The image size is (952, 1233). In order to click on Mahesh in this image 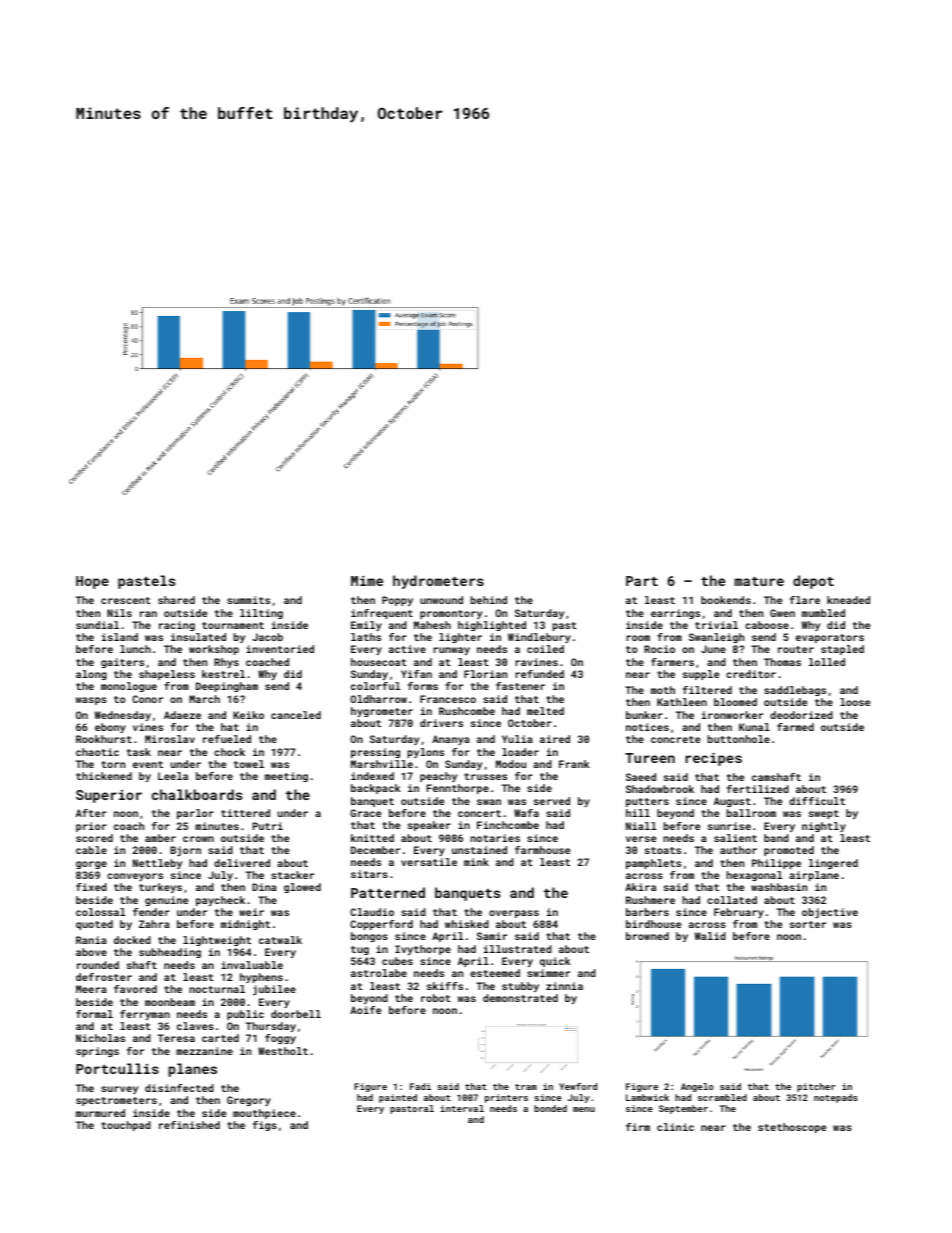, I will do `click(432, 625)`.
